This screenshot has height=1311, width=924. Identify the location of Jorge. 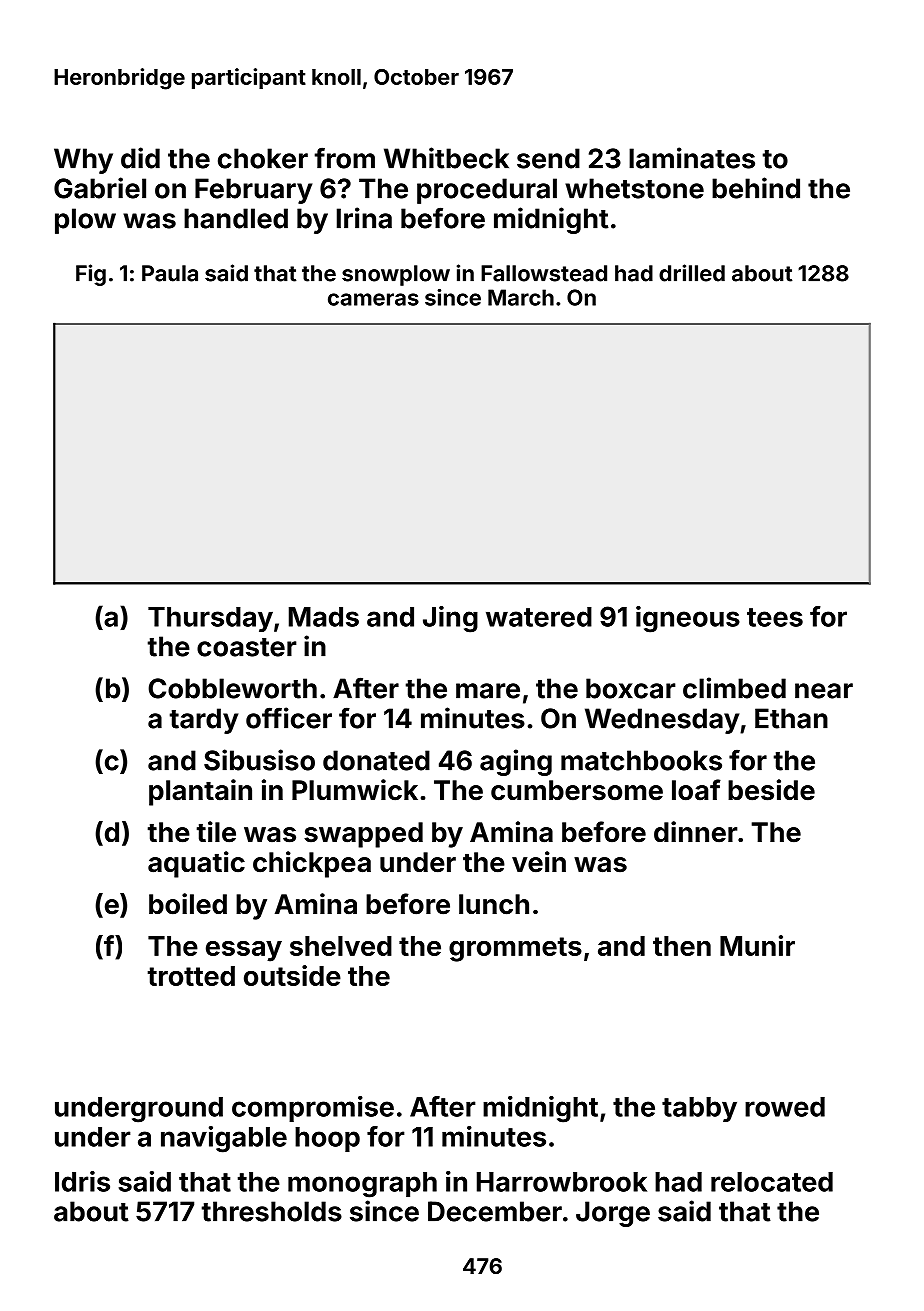
(613, 1214).
